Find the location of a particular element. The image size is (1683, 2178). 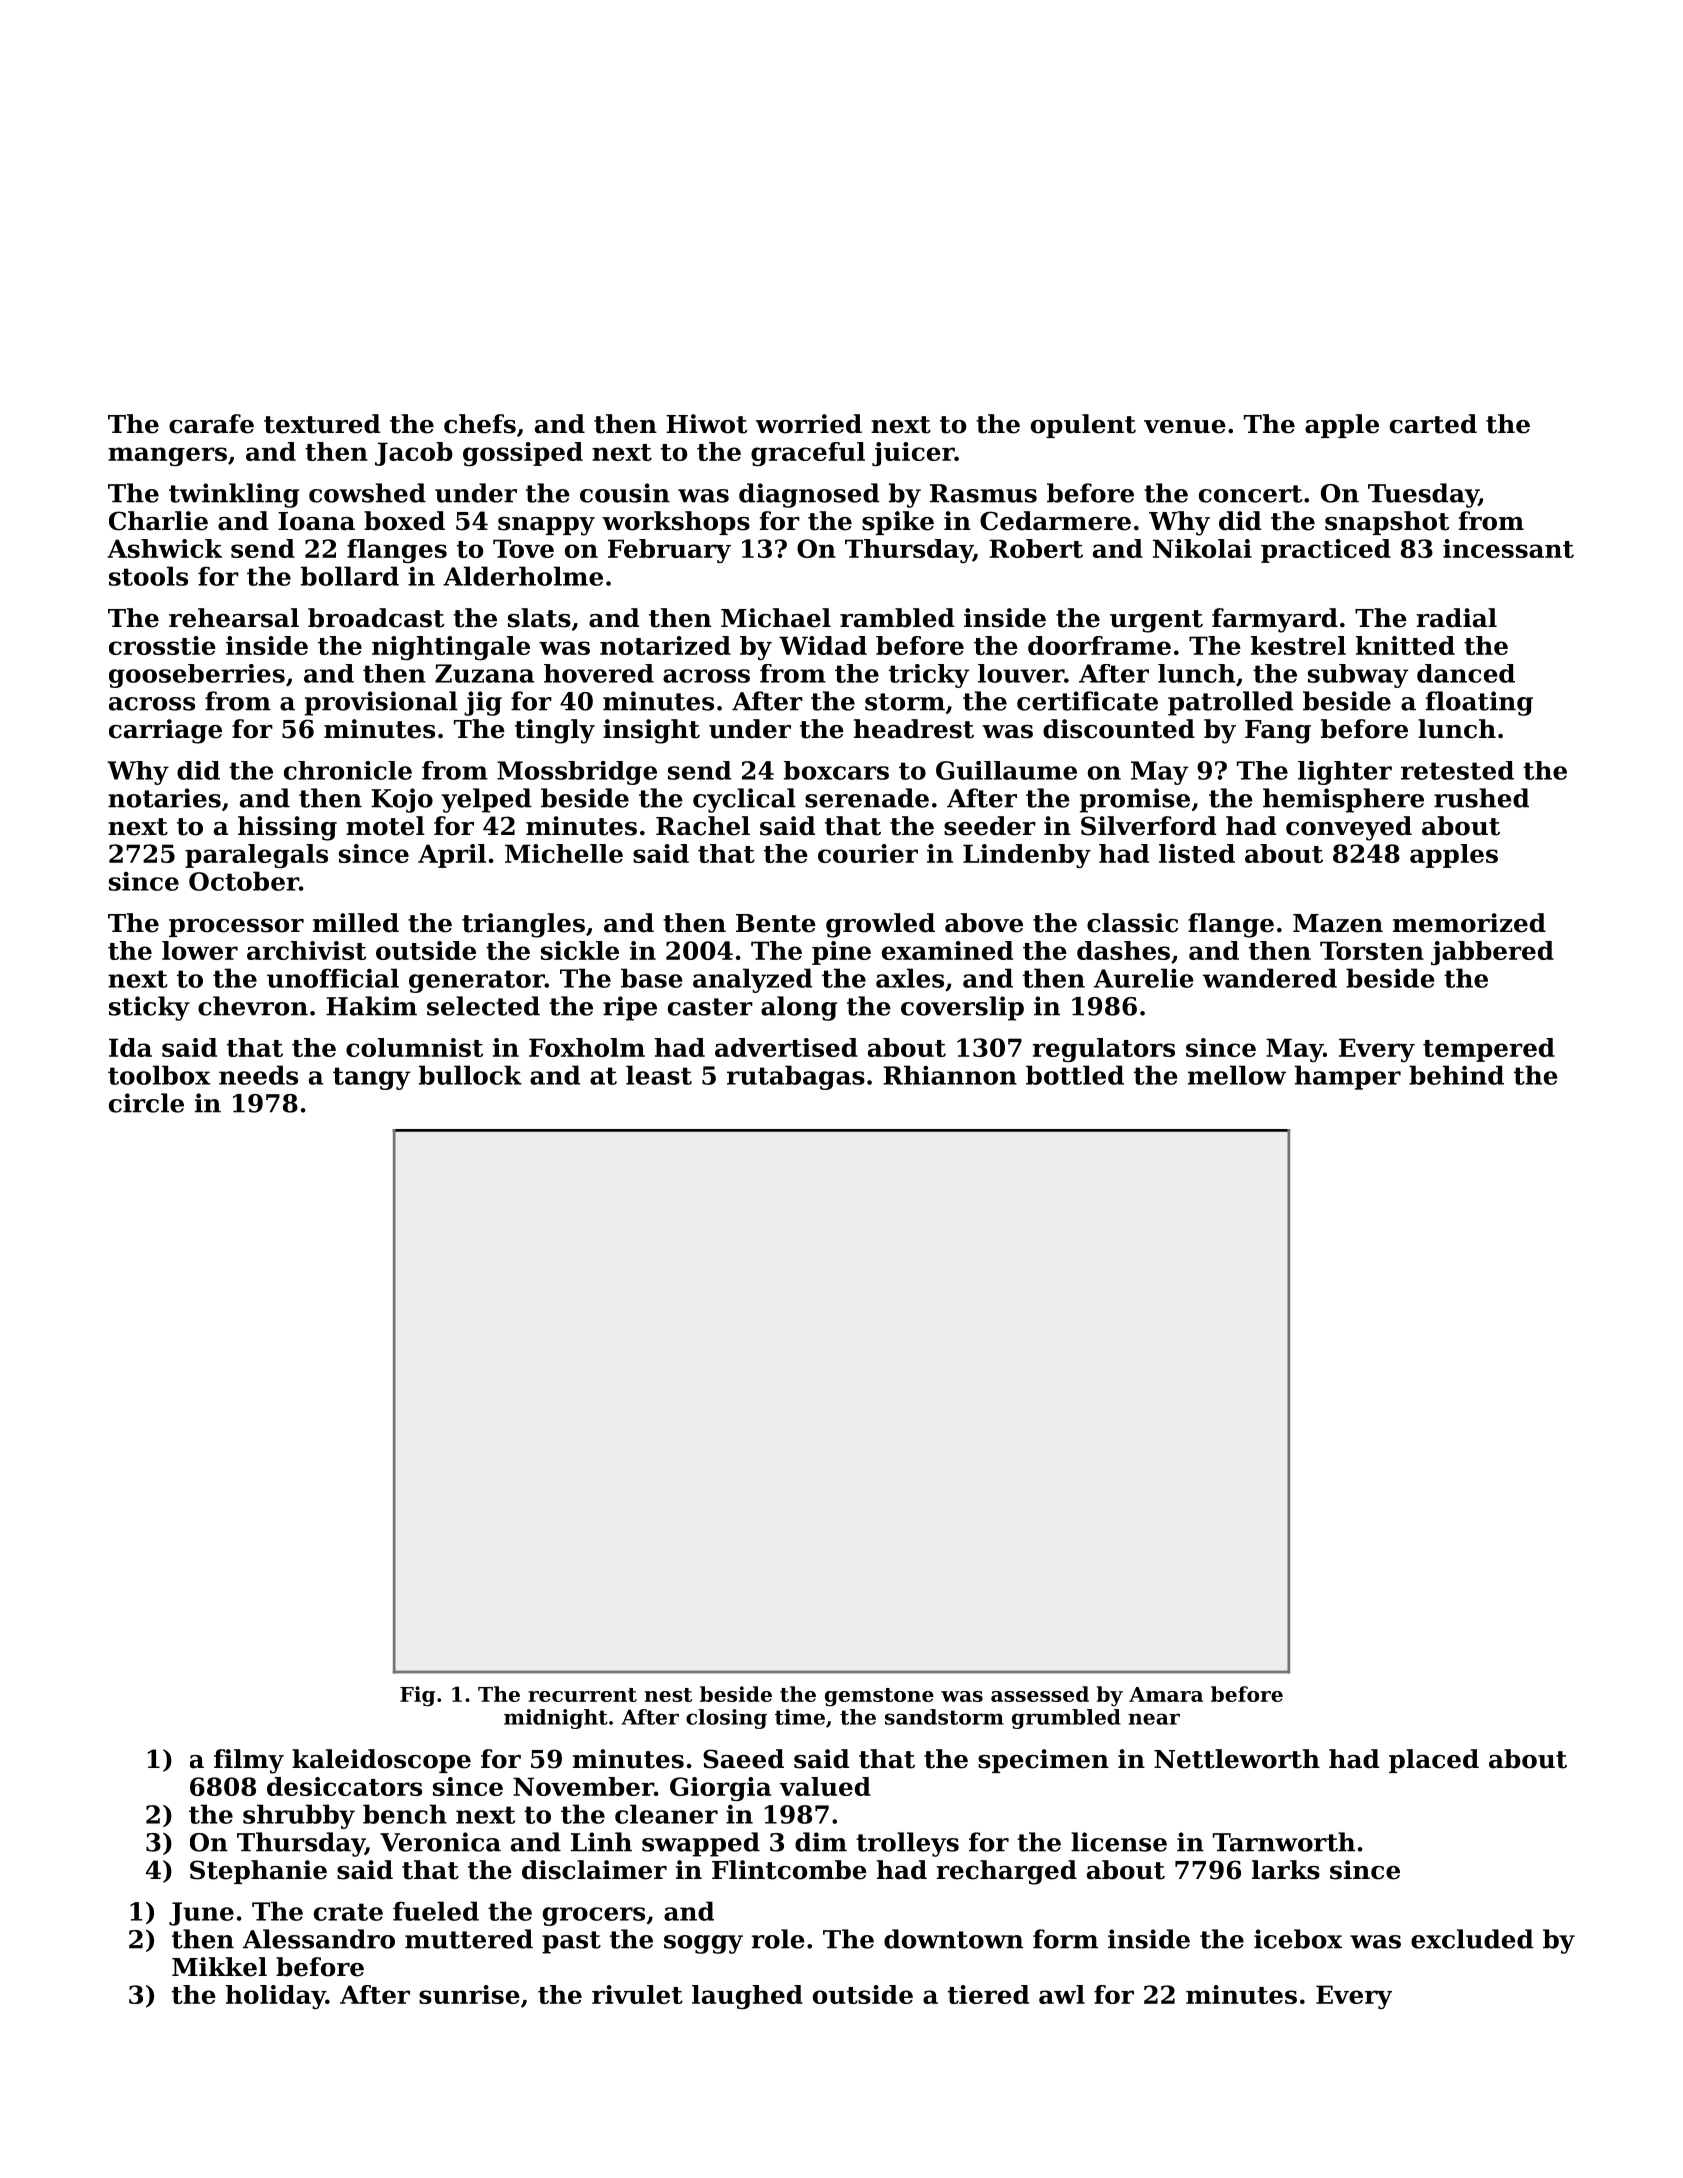

Michael is located at coordinates (776, 618).
